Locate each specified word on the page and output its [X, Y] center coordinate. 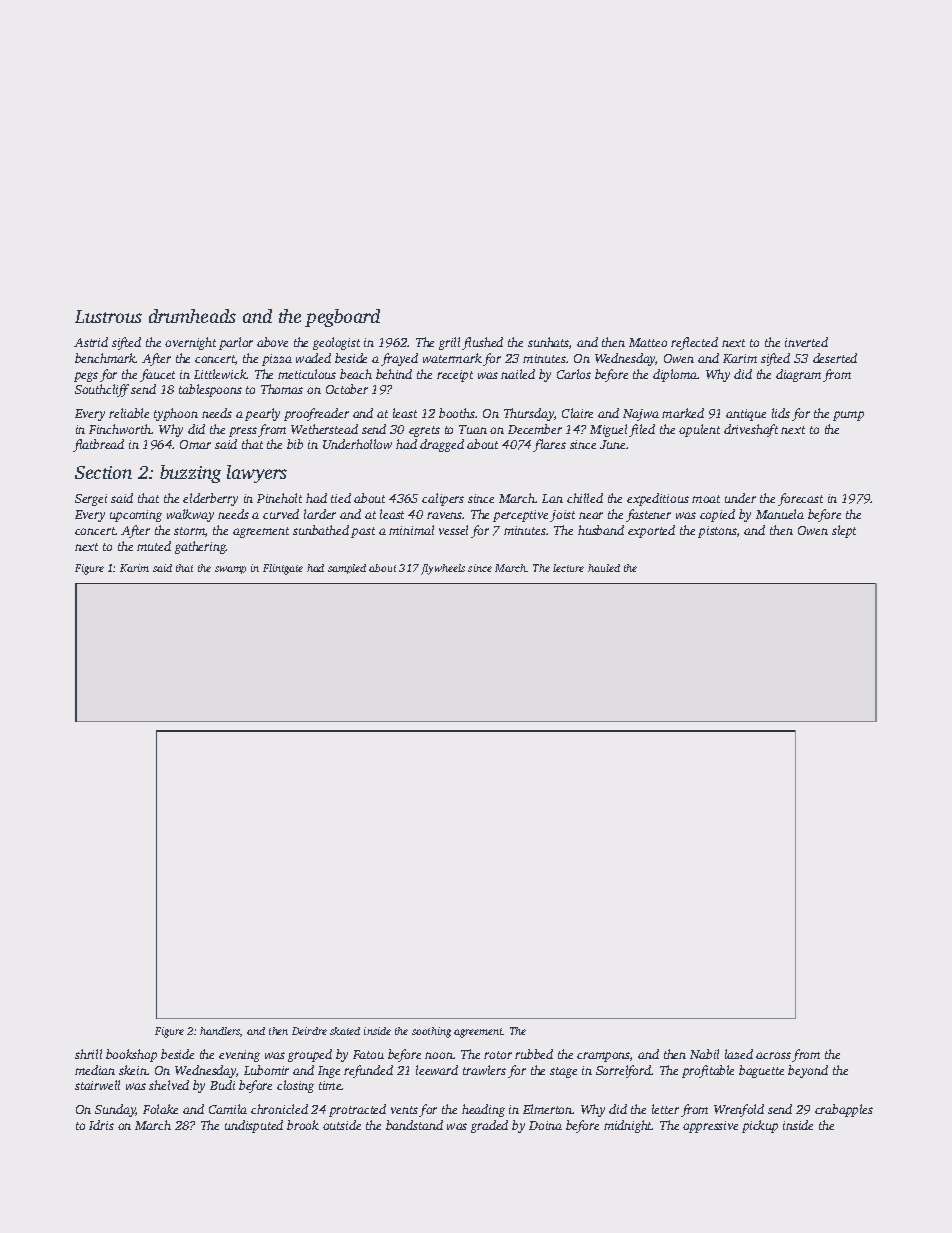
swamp [230, 570]
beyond [808, 1071]
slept [844, 531]
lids [781, 413]
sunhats [548, 342]
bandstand [414, 1125]
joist [562, 516]
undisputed [254, 1126]
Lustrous [108, 316]
